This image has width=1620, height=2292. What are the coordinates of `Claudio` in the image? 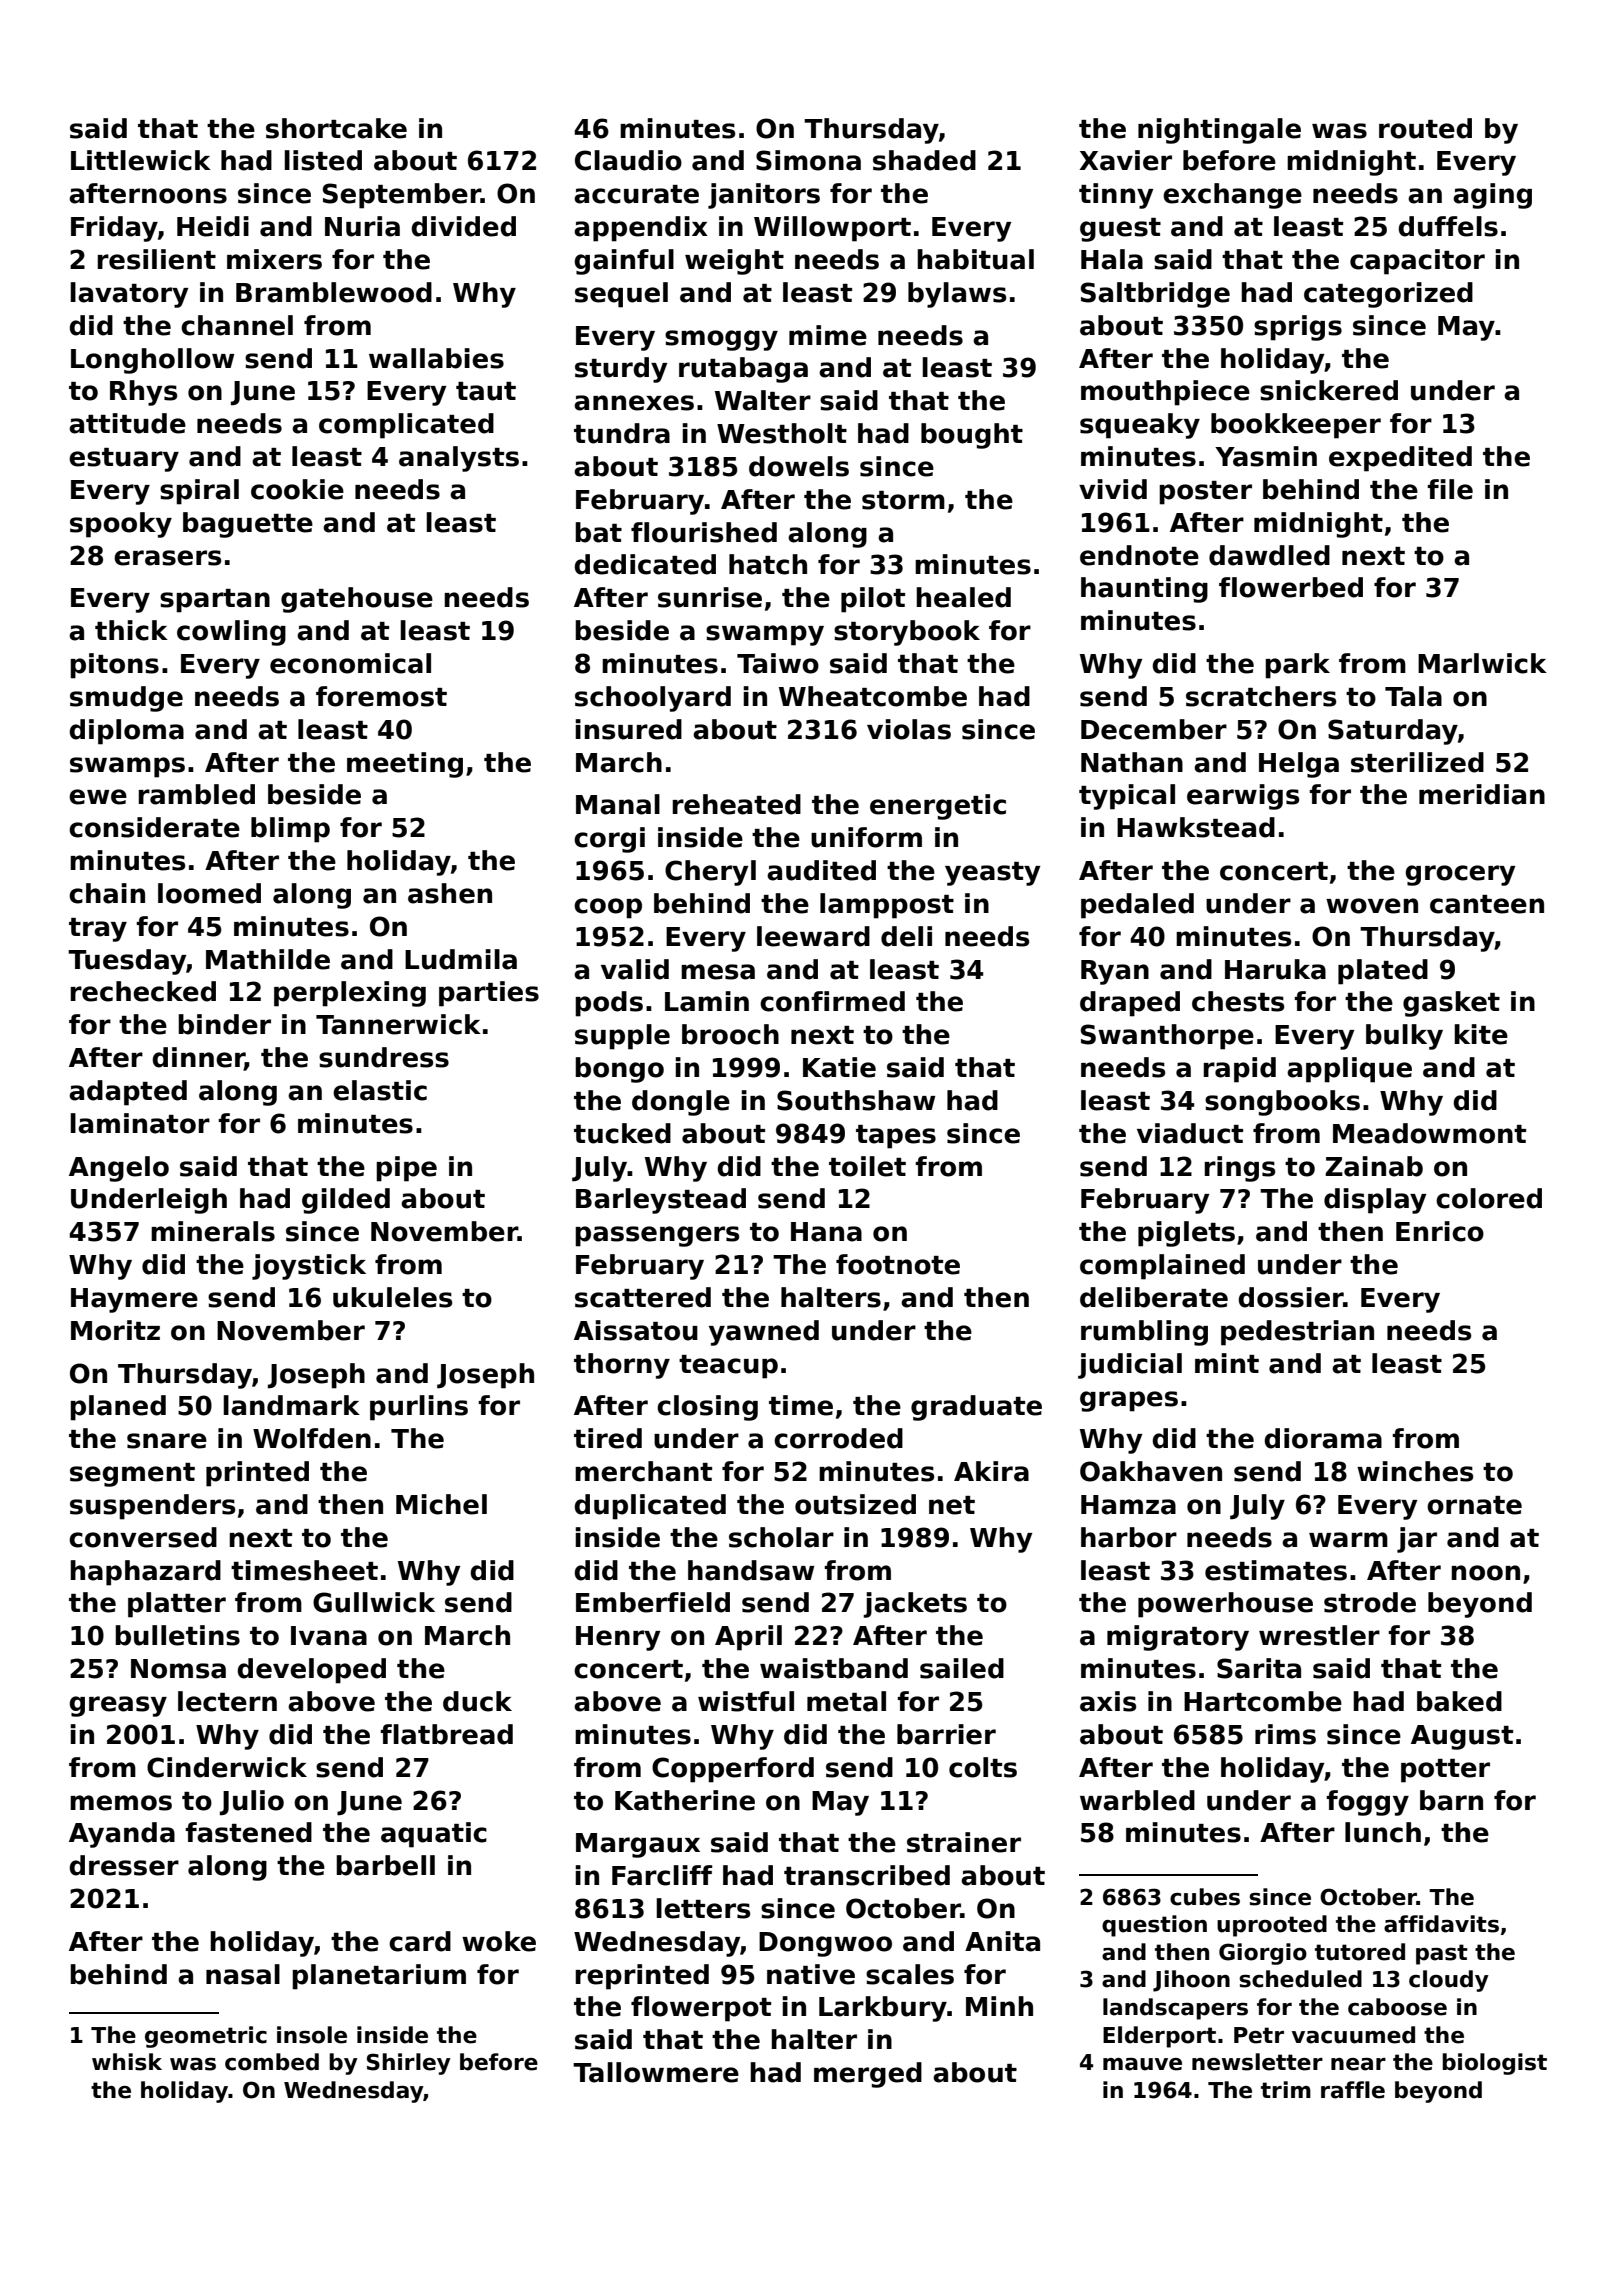 It's located at (628, 160).
